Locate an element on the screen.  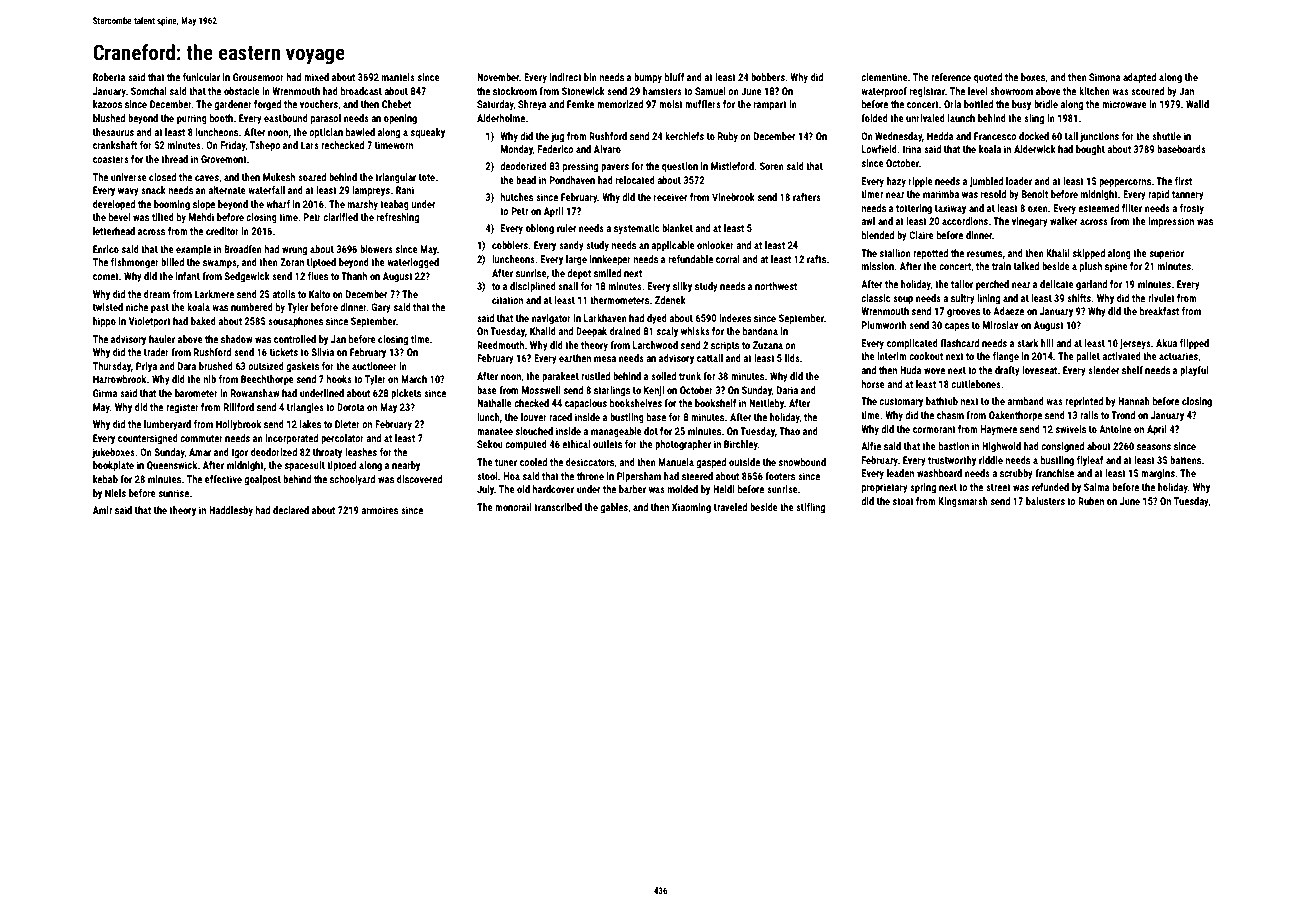
leaden is located at coordinates (900, 473).
